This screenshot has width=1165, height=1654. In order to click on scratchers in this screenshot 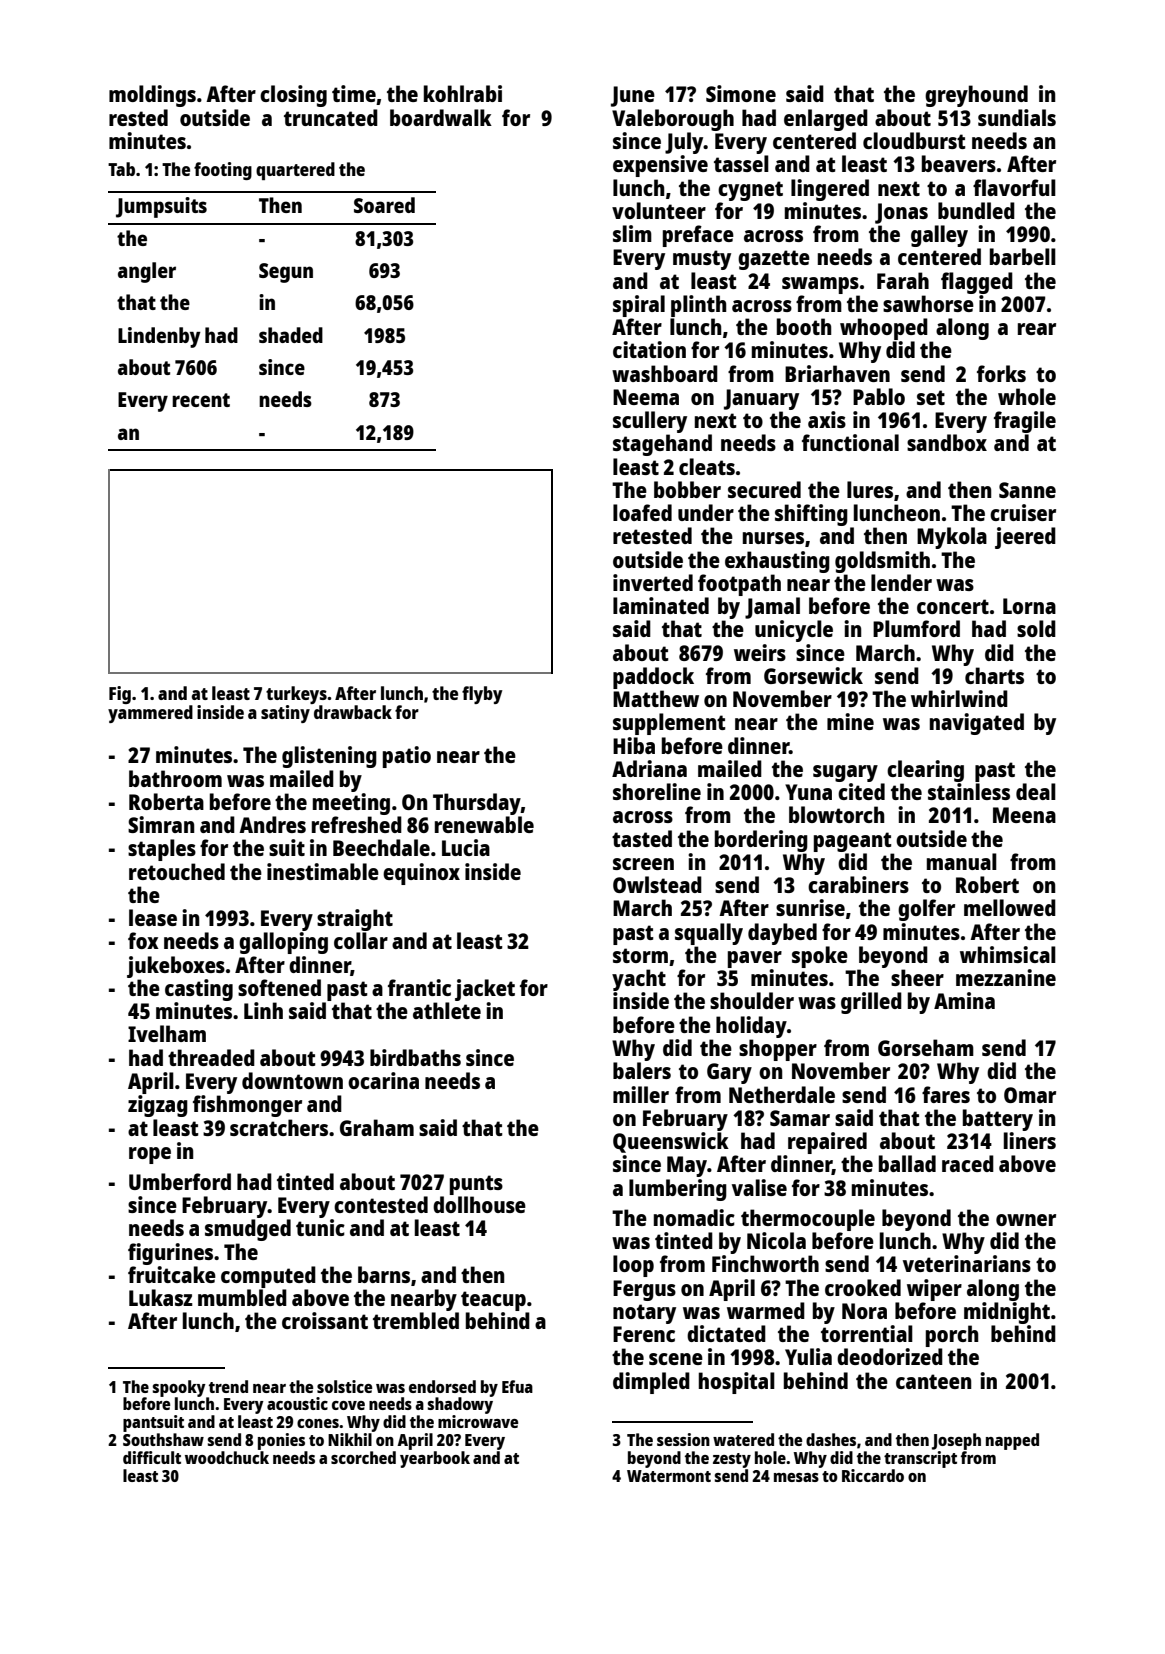, I will do `click(279, 1127)`.
